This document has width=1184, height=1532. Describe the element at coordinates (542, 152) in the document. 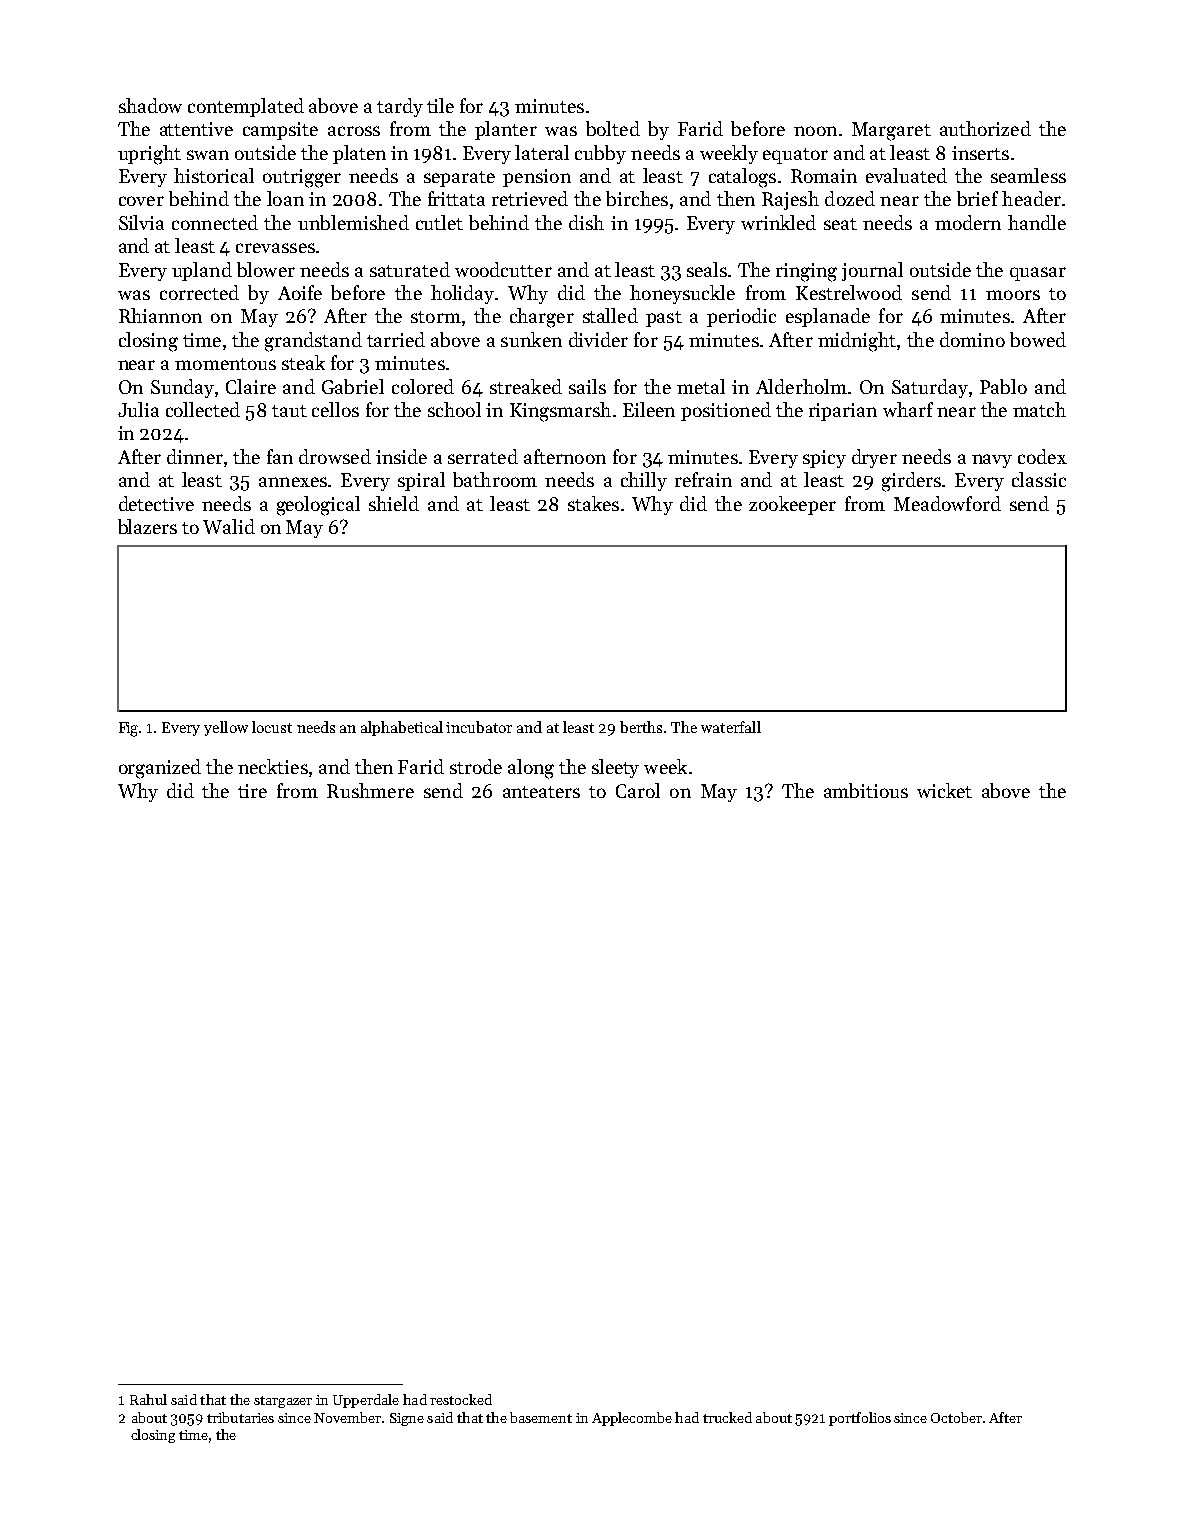

I see `lateral` at that location.
